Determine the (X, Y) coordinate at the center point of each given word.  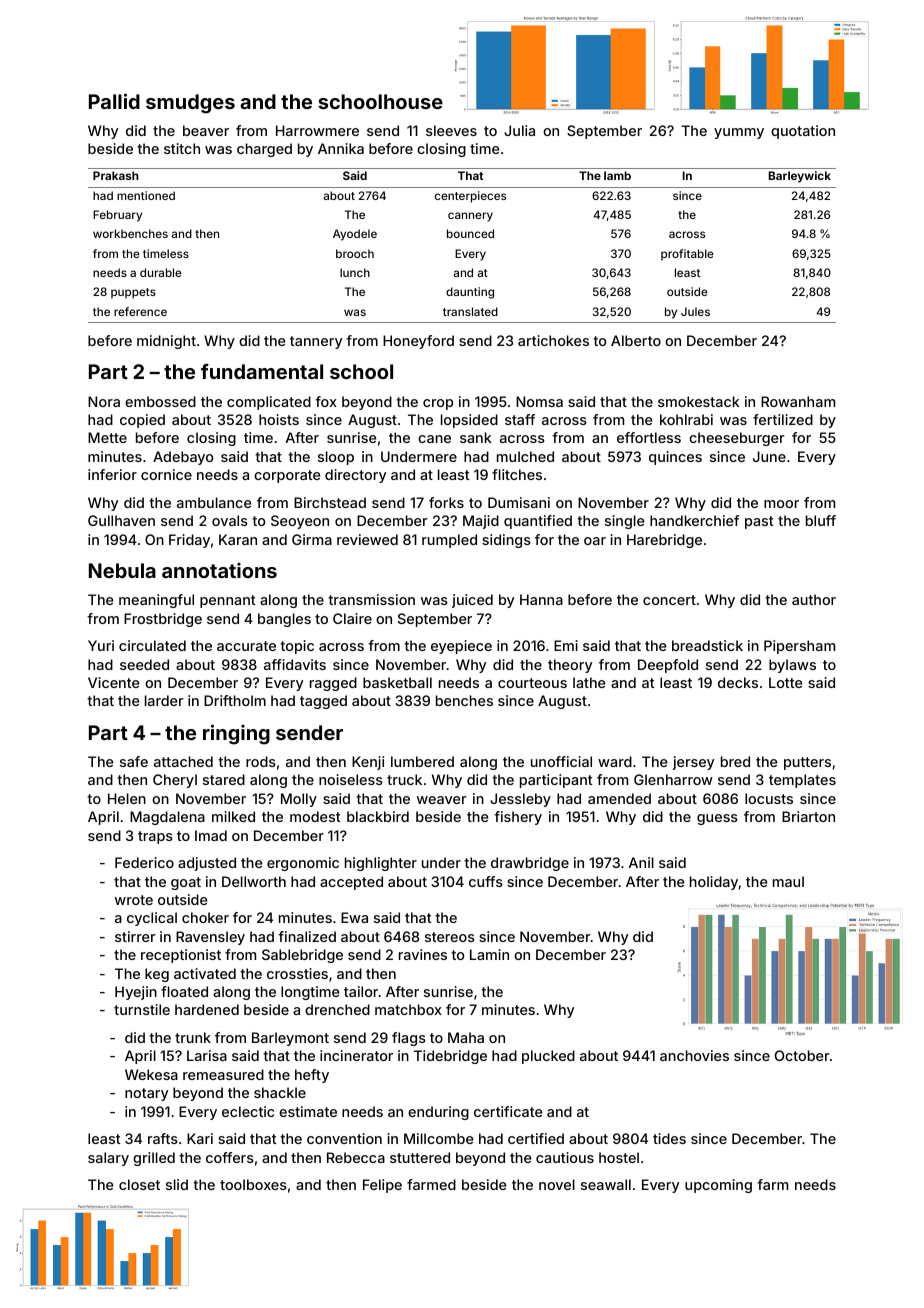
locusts (769, 798)
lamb (617, 175)
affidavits (295, 664)
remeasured (223, 1074)
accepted (351, 883)
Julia (519, 130)
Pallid (114, 101)
